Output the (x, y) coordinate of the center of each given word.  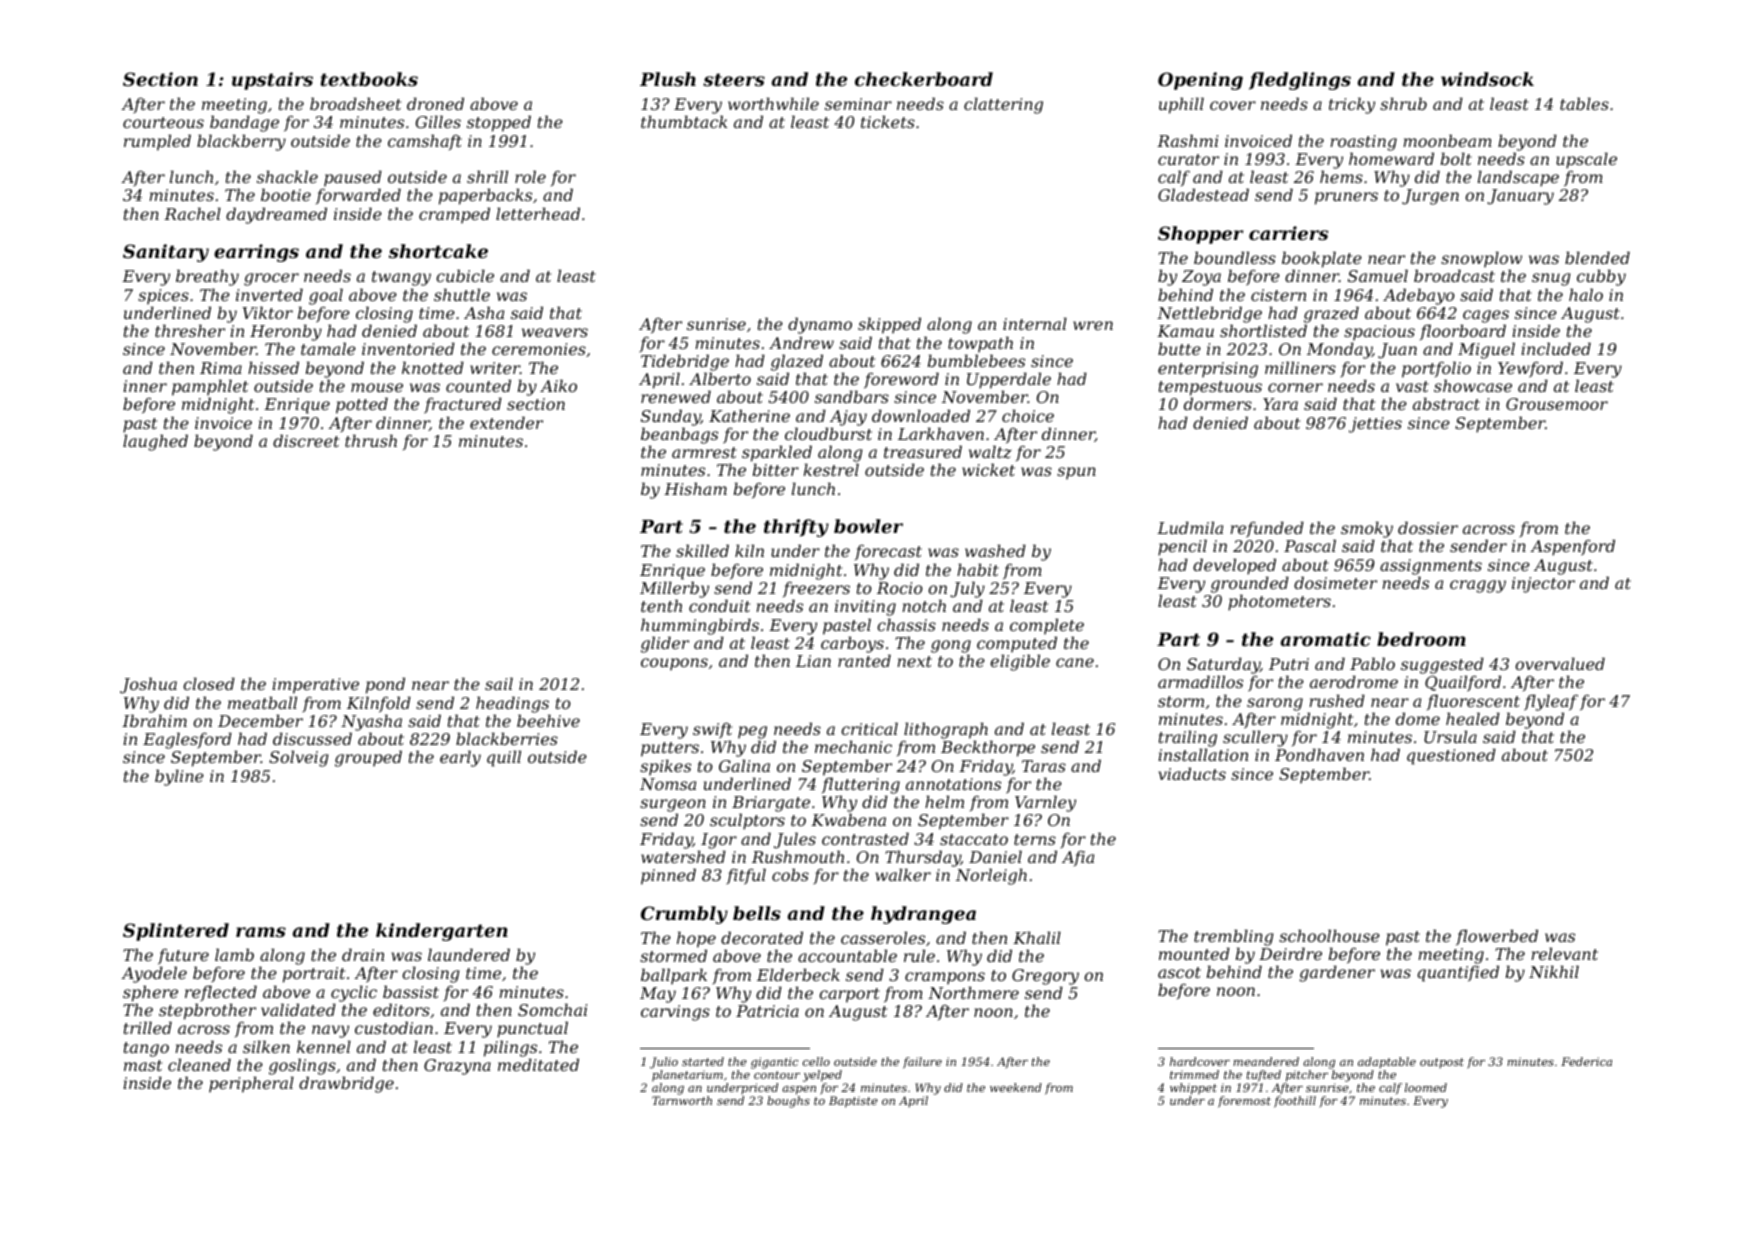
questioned (1451, 756)
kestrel (831, 470)
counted (478, 385)
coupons (674, 664)
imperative (315, 686)
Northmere (973, 992)
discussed (312, 738)
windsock (1487, 79)
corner (1295, 387)
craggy (1478, 586)
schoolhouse (1329, 935)
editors (401, 1009)
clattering (1003, 105)
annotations (953, 784)
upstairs (272, 81)
